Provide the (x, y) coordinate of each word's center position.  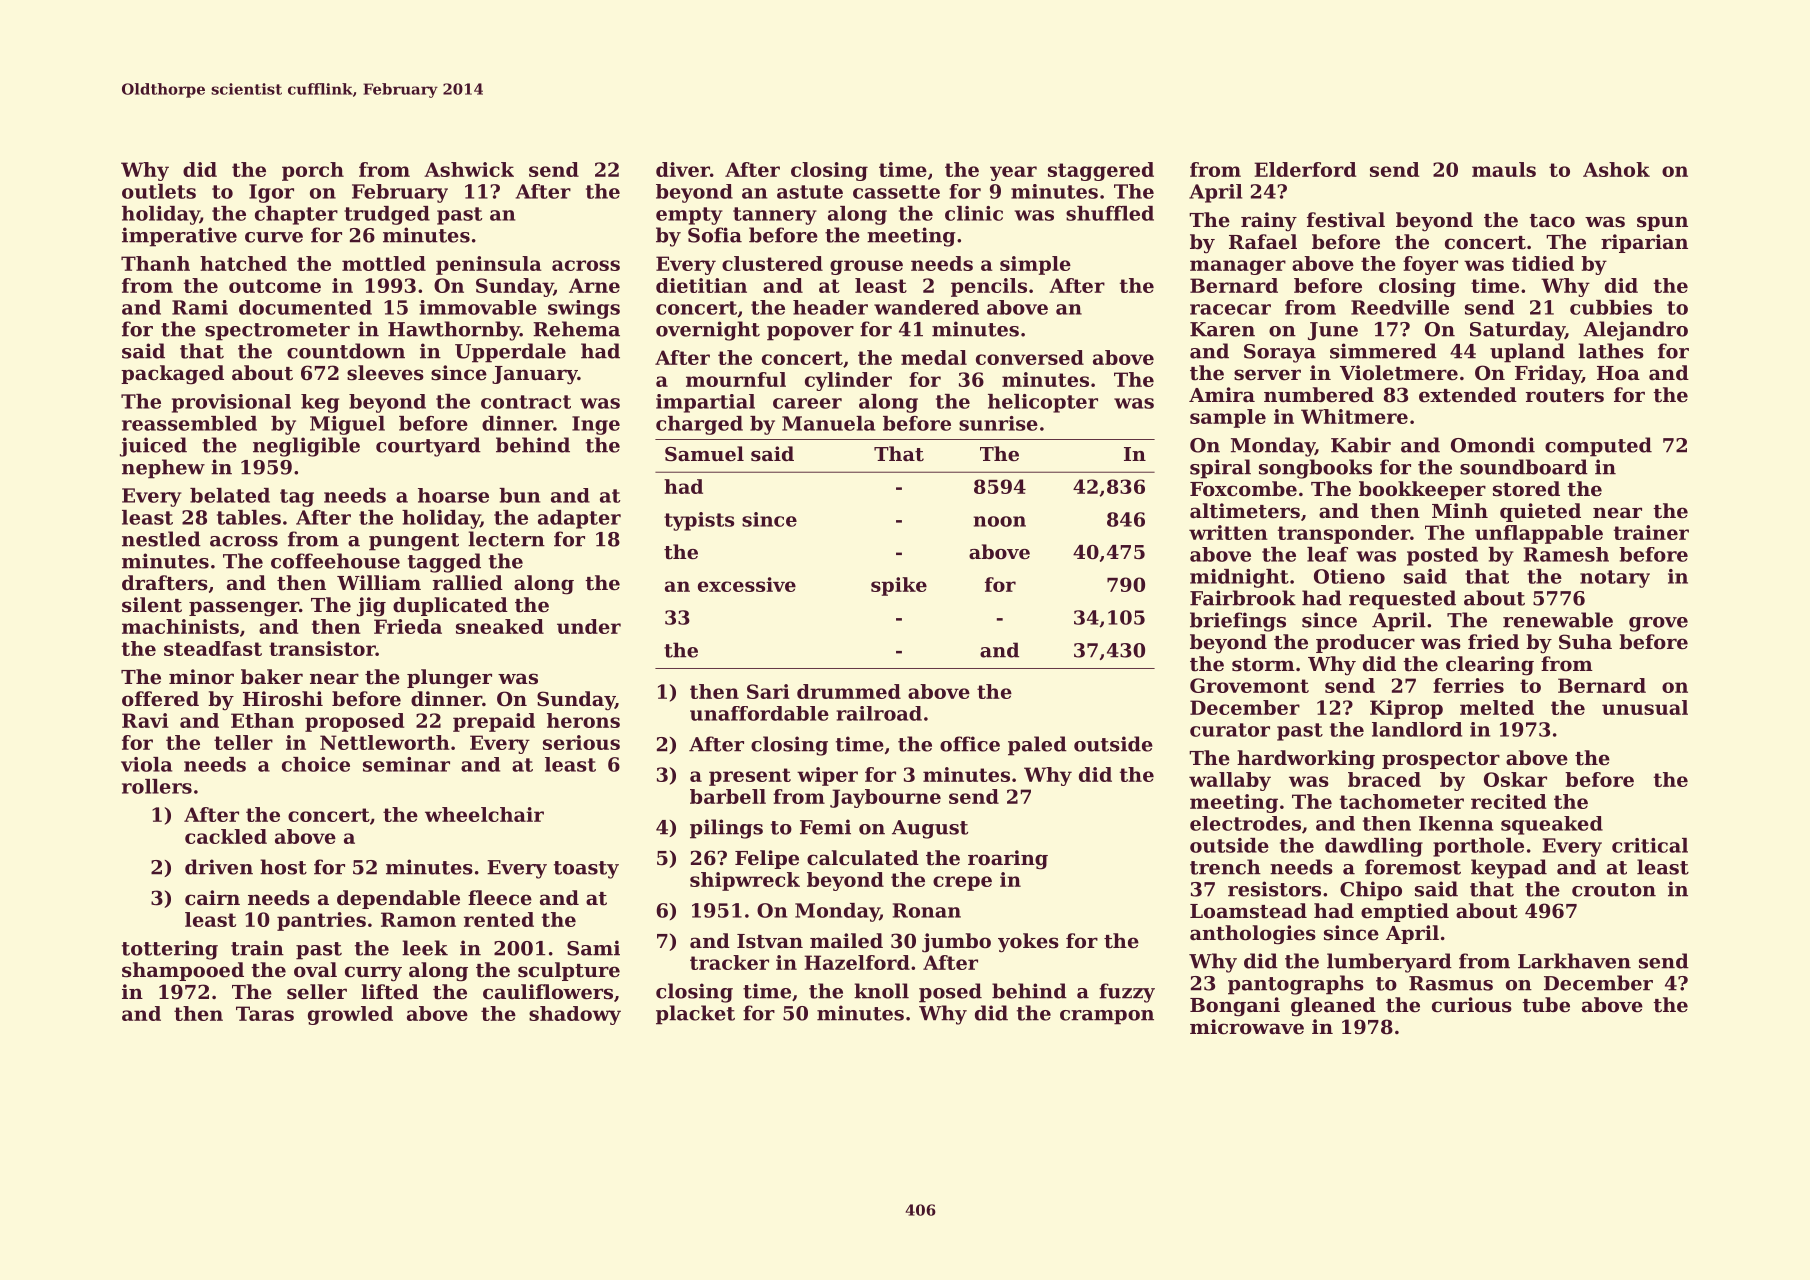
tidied (1543, 263)
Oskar (1515, 779)
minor (201, 677)
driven (219, 867)
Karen (1222, 329)
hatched (243, 263)
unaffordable (759, 713)
